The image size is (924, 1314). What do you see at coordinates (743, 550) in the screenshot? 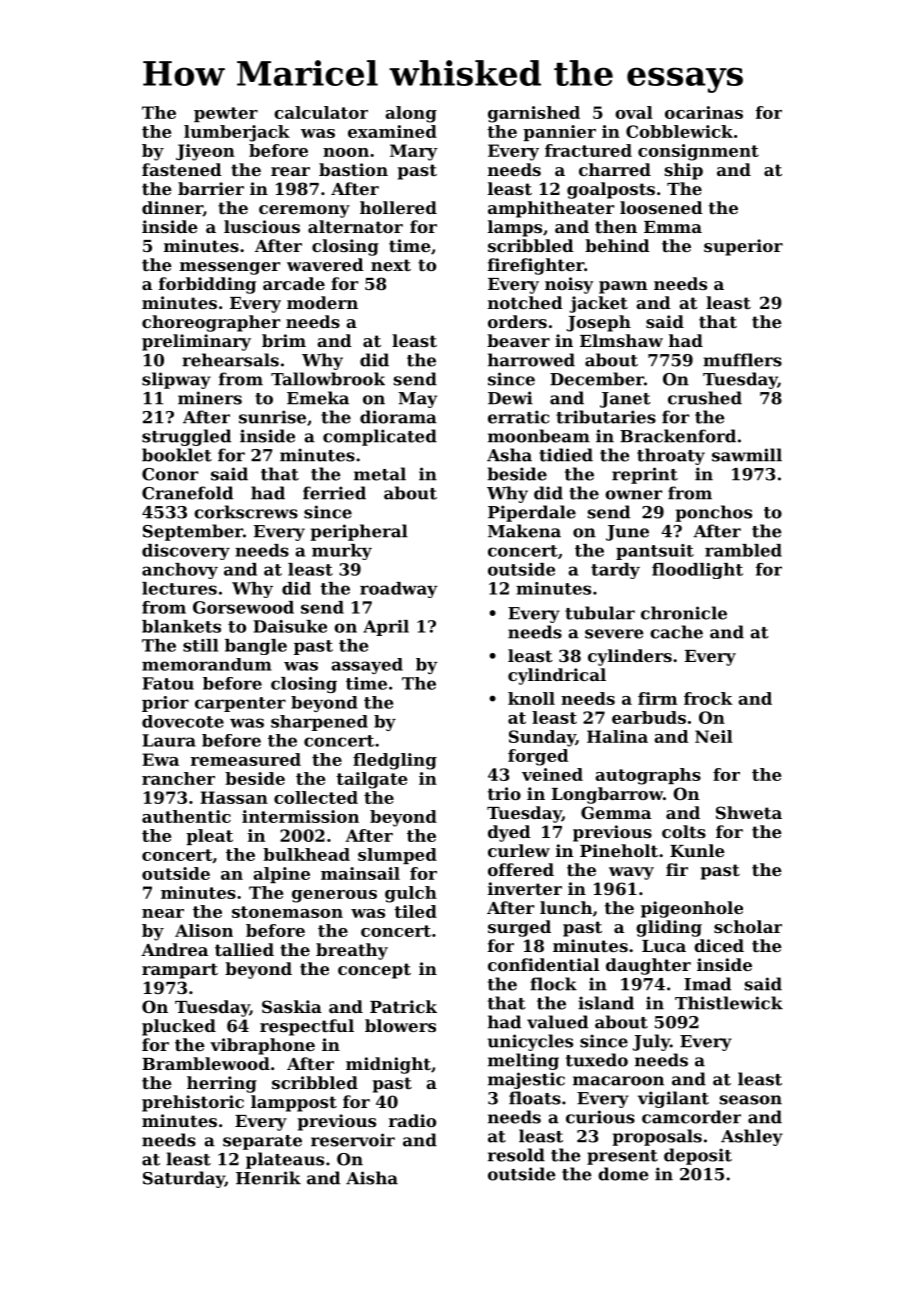
I see `rambled` at bounding box center [743, 550].
